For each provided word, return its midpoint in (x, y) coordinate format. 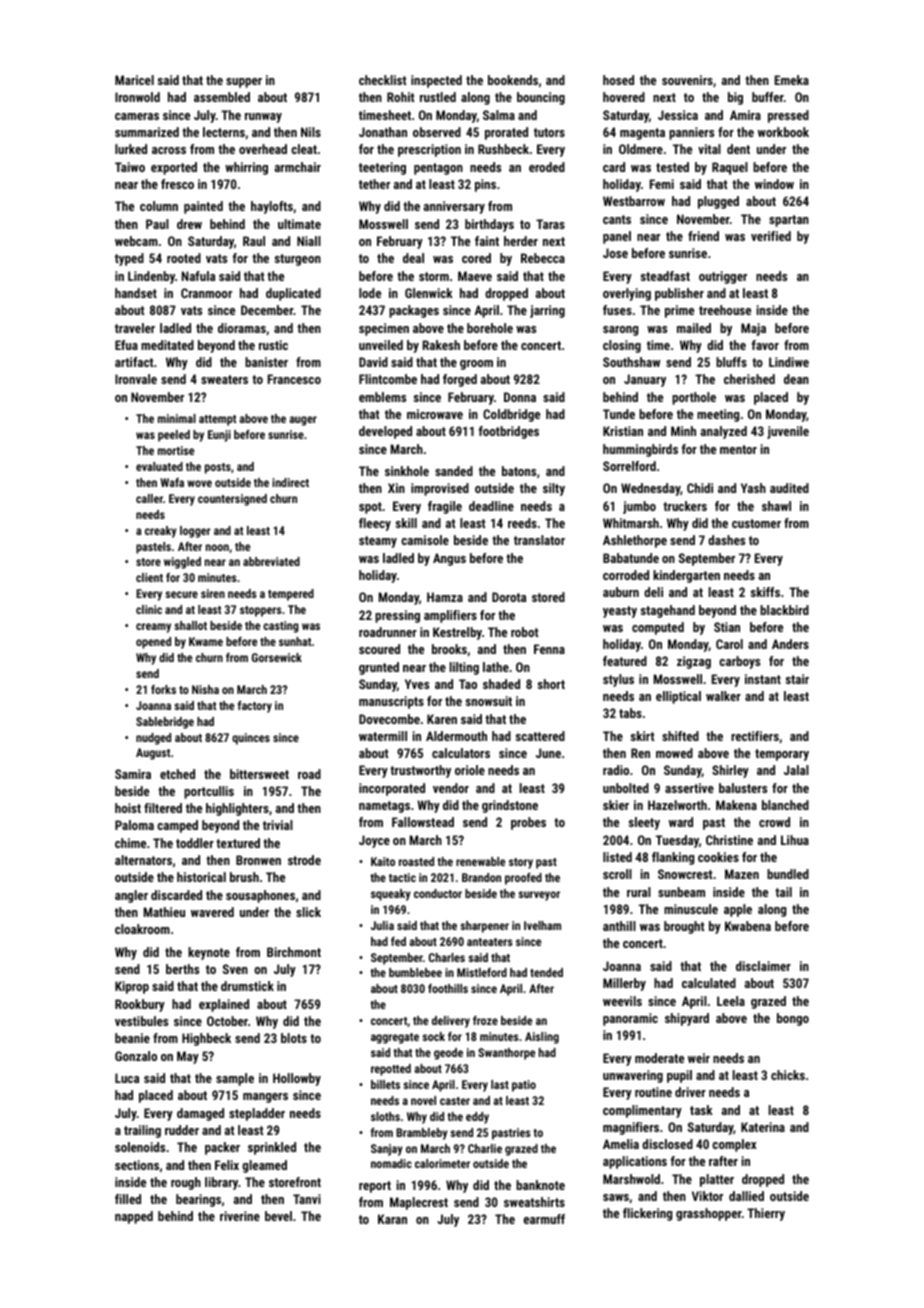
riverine (240, 1216)
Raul (254, 241)
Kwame (206, 641)
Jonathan (383, 132)
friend (703, 236)
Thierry (766, 1214)
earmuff (544, 1219)
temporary (782, 755)
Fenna (549, 649)
